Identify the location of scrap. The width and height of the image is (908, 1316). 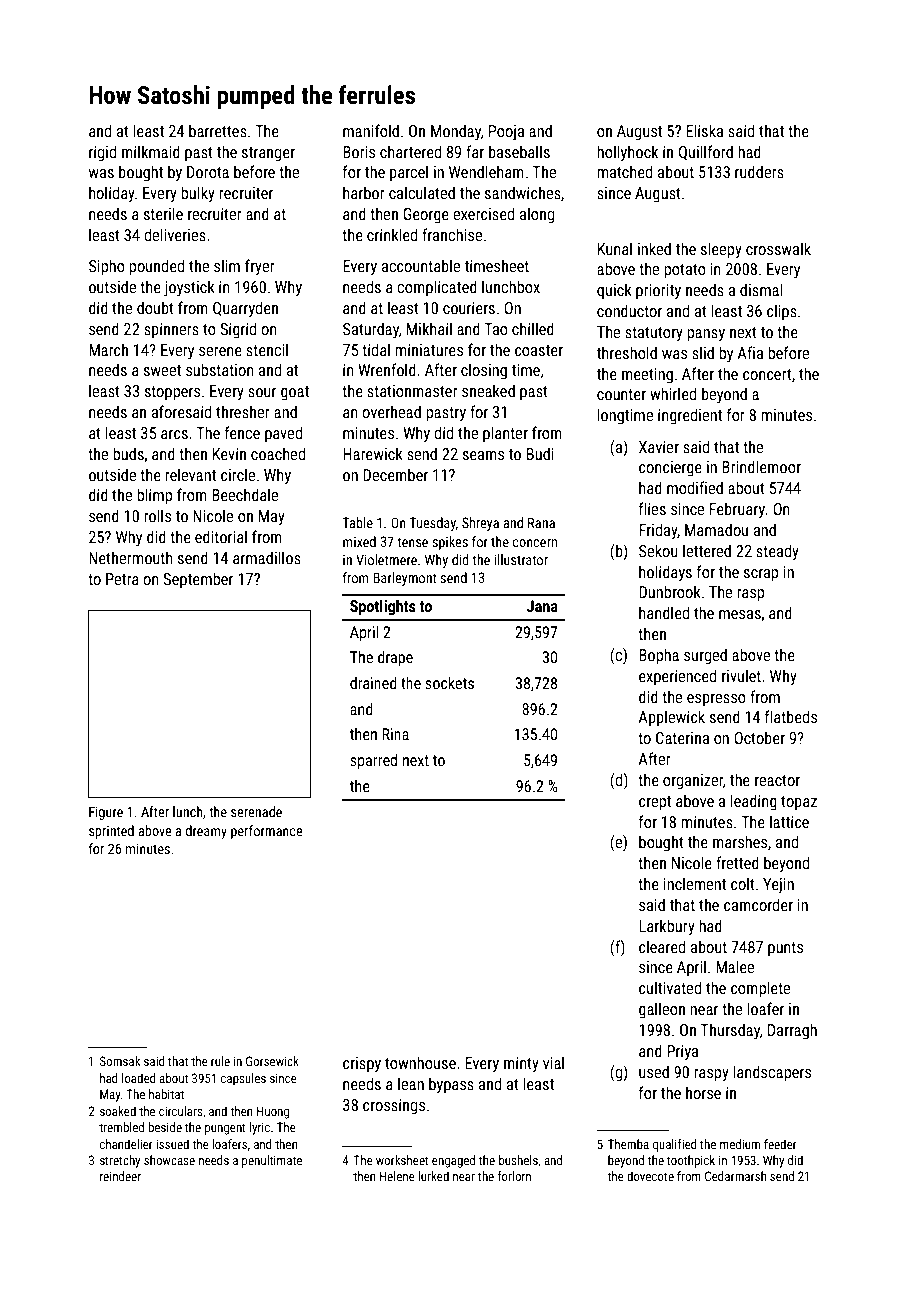
(761, 575).
